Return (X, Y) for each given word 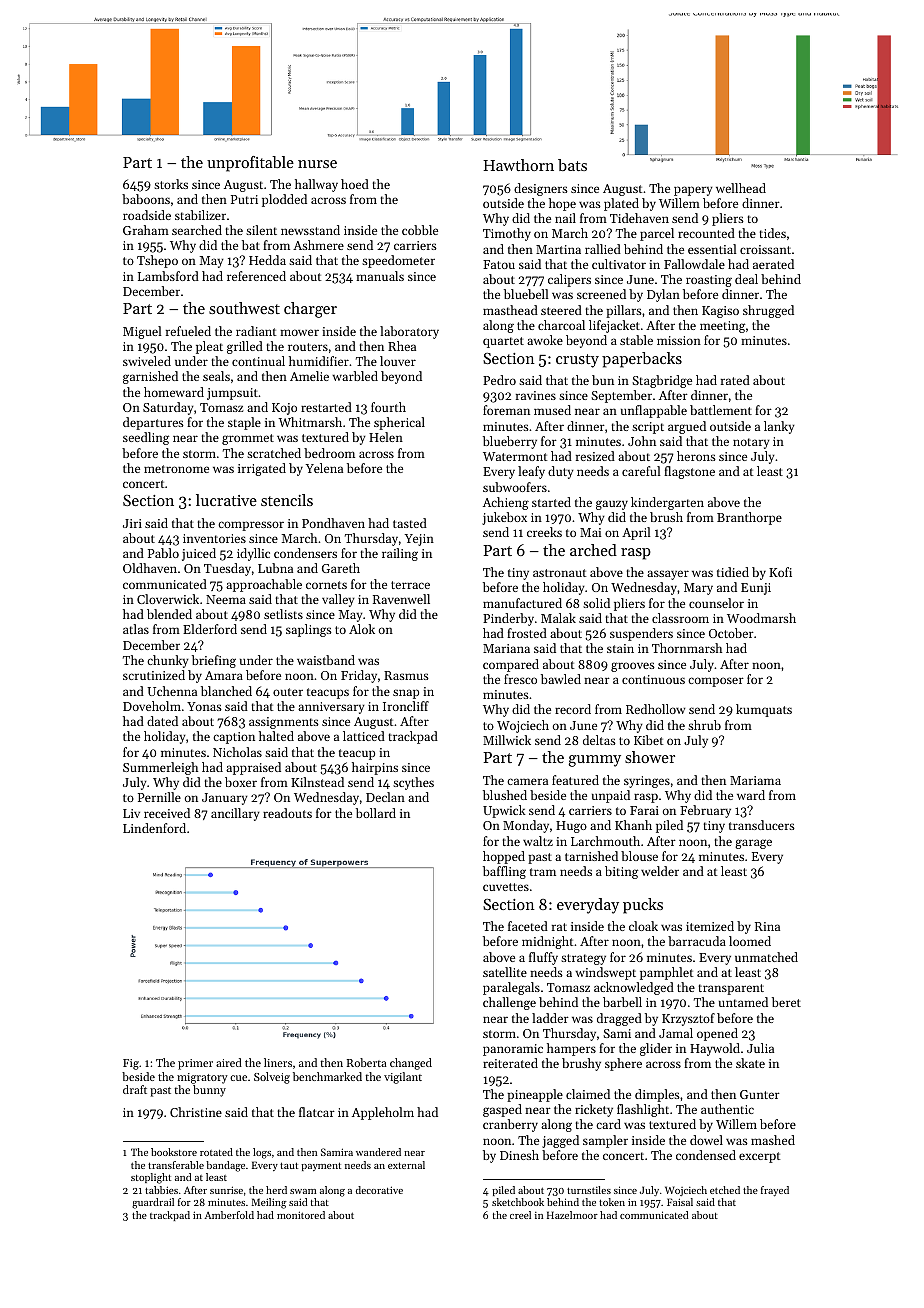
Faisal (680, 1202)
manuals (380, 276)
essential (712, 249)
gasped (502, 1110)
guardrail (153, 1203)
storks (171, 184)
